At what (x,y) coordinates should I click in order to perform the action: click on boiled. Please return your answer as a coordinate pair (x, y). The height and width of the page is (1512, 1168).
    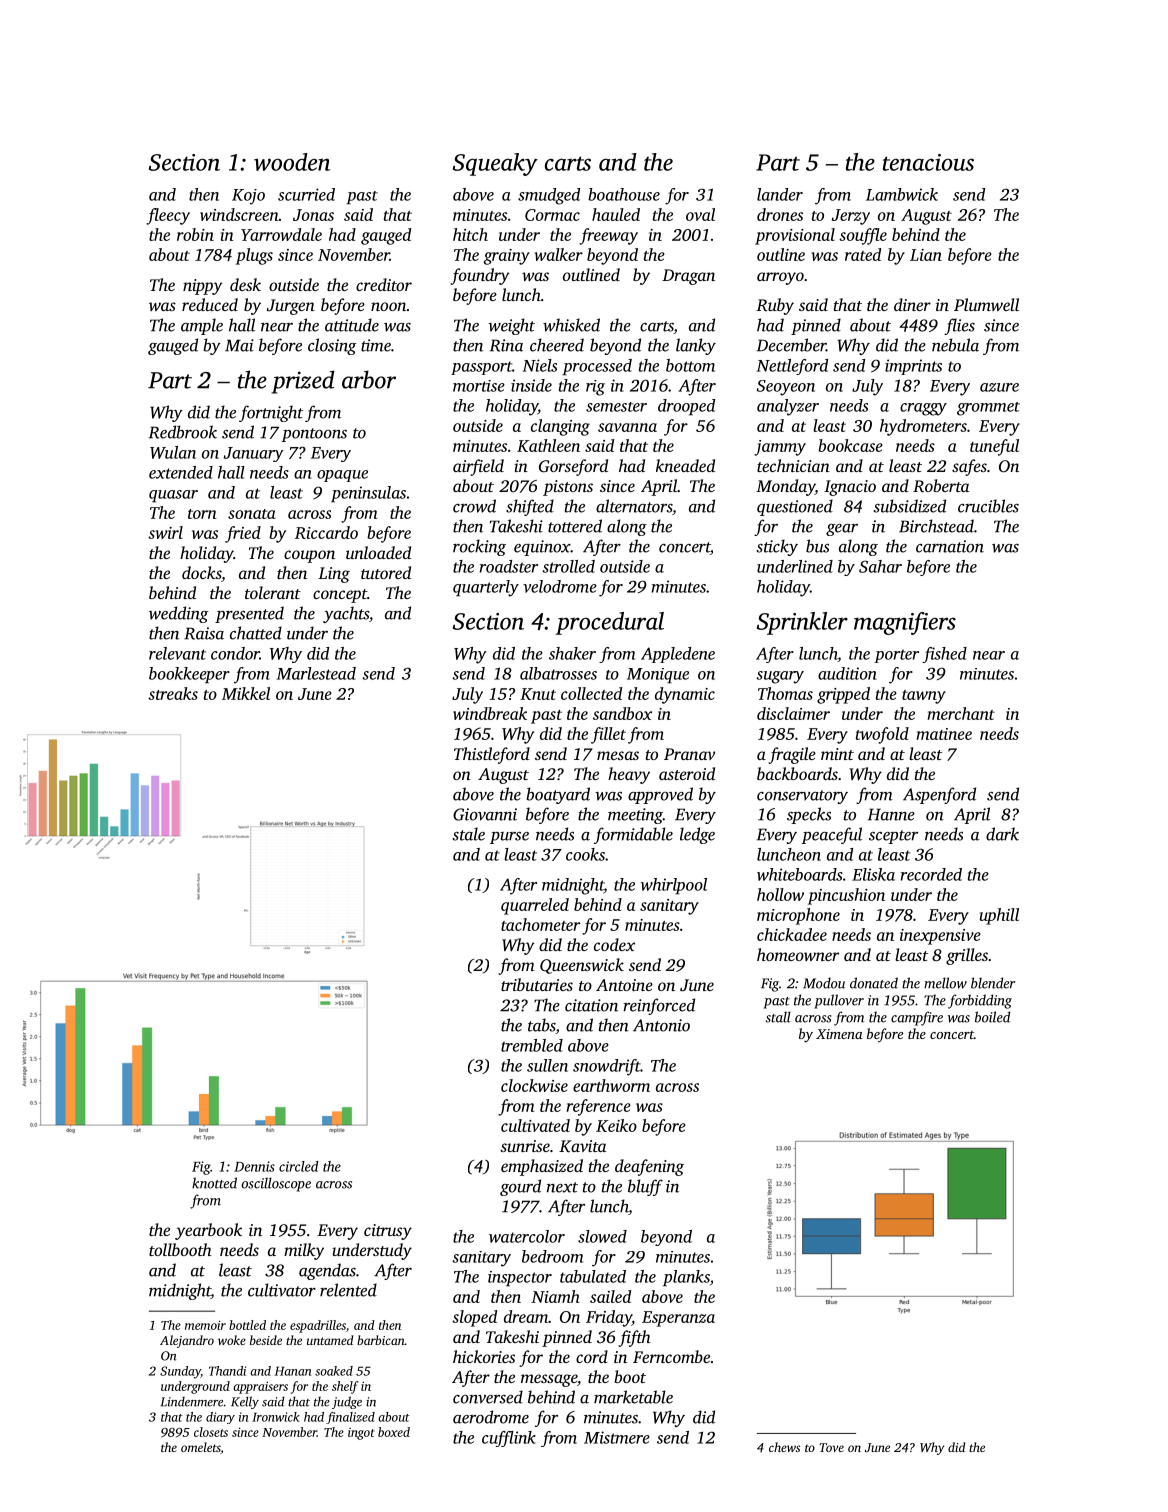
    Looking at the image, I should click on (992, 1017).
